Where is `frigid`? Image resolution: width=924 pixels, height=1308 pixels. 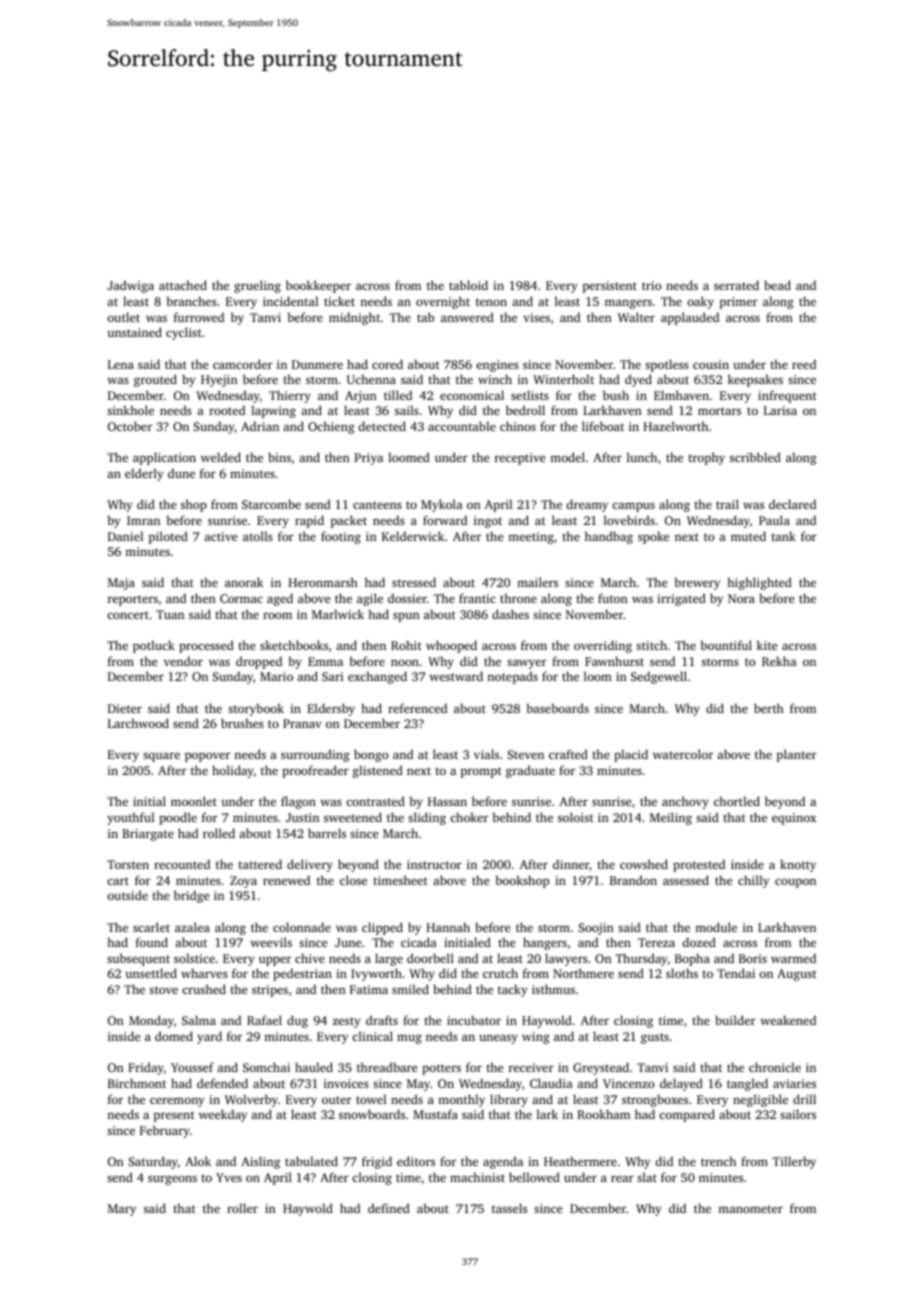 frigid is located at coordinates (377, 1162).
